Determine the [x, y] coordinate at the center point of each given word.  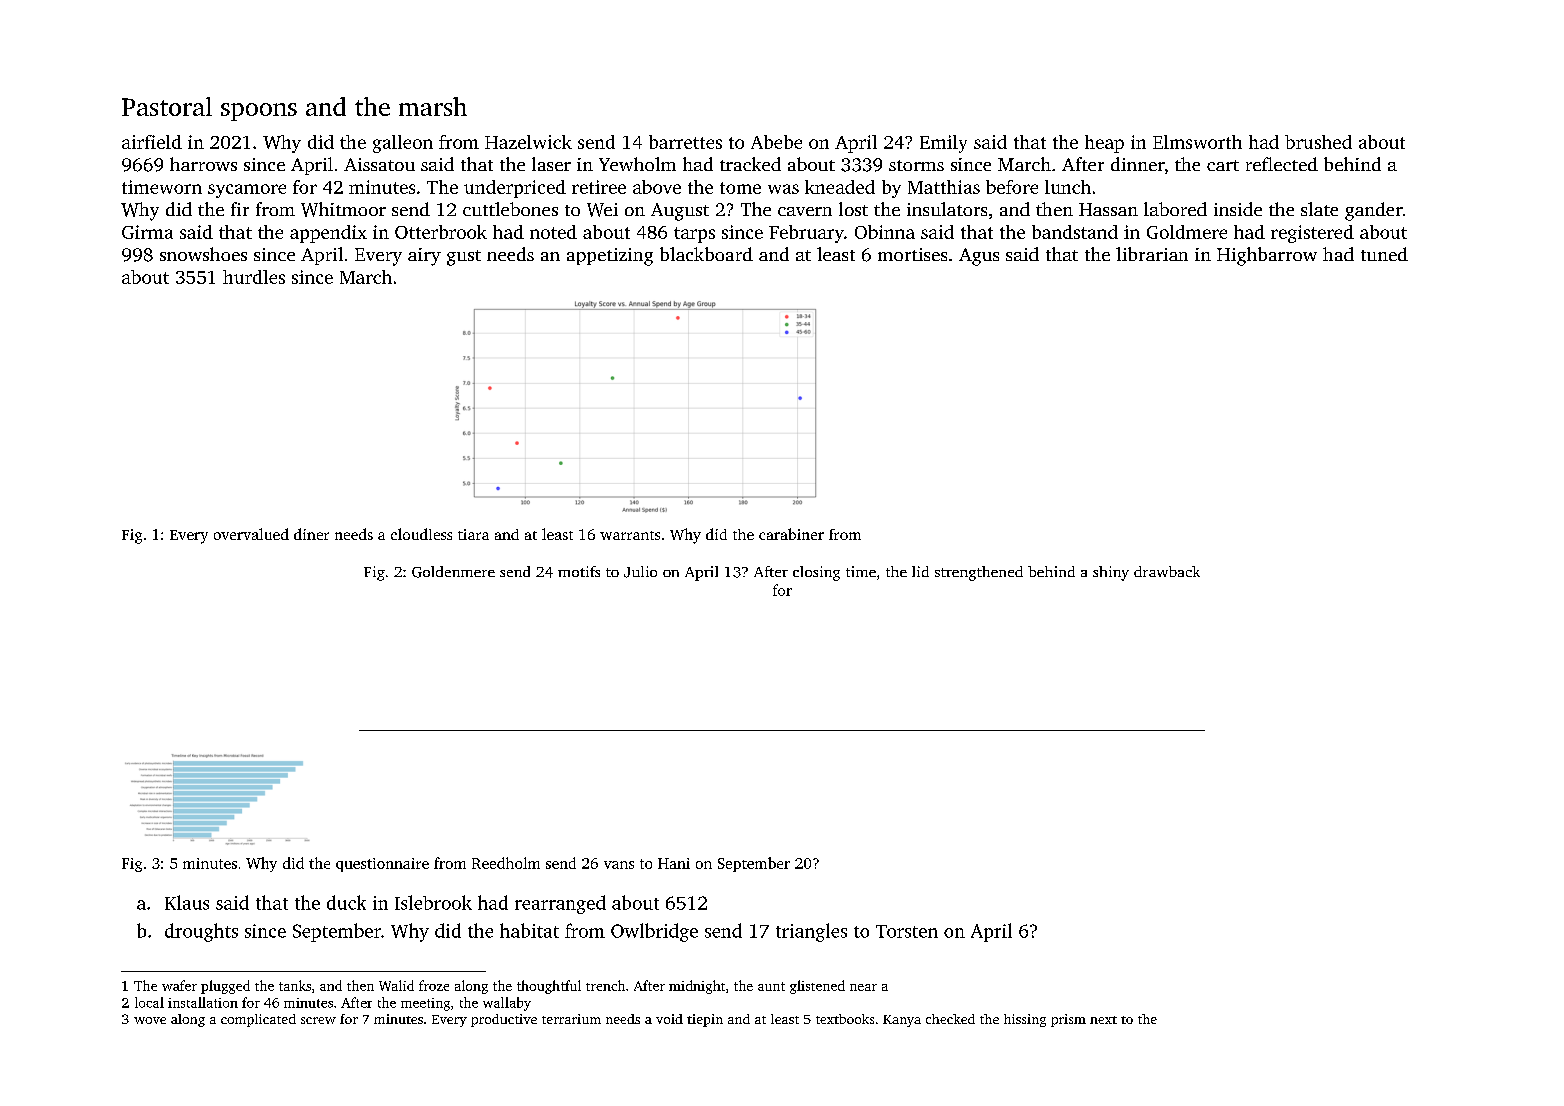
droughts [201, 932]
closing [816, 573]
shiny [1111, 573]
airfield [152, 142]
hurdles [254, 277]
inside [1238, 209]
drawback [1167, 571]
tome [740, 188]
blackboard [706, 254]
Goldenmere [453, 572]
